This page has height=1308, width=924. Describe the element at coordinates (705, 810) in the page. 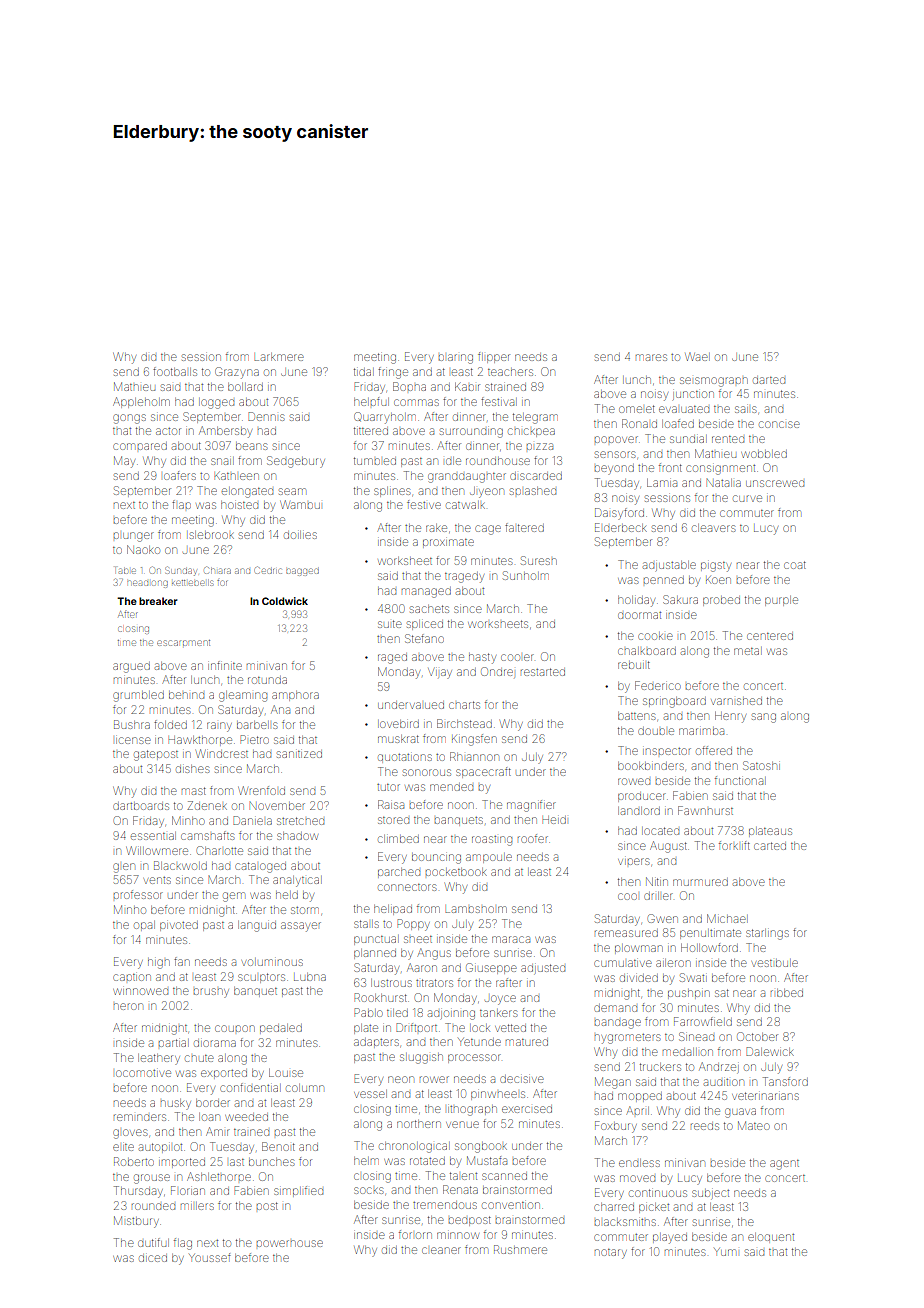

I see `Fawnhurst` at that location.
